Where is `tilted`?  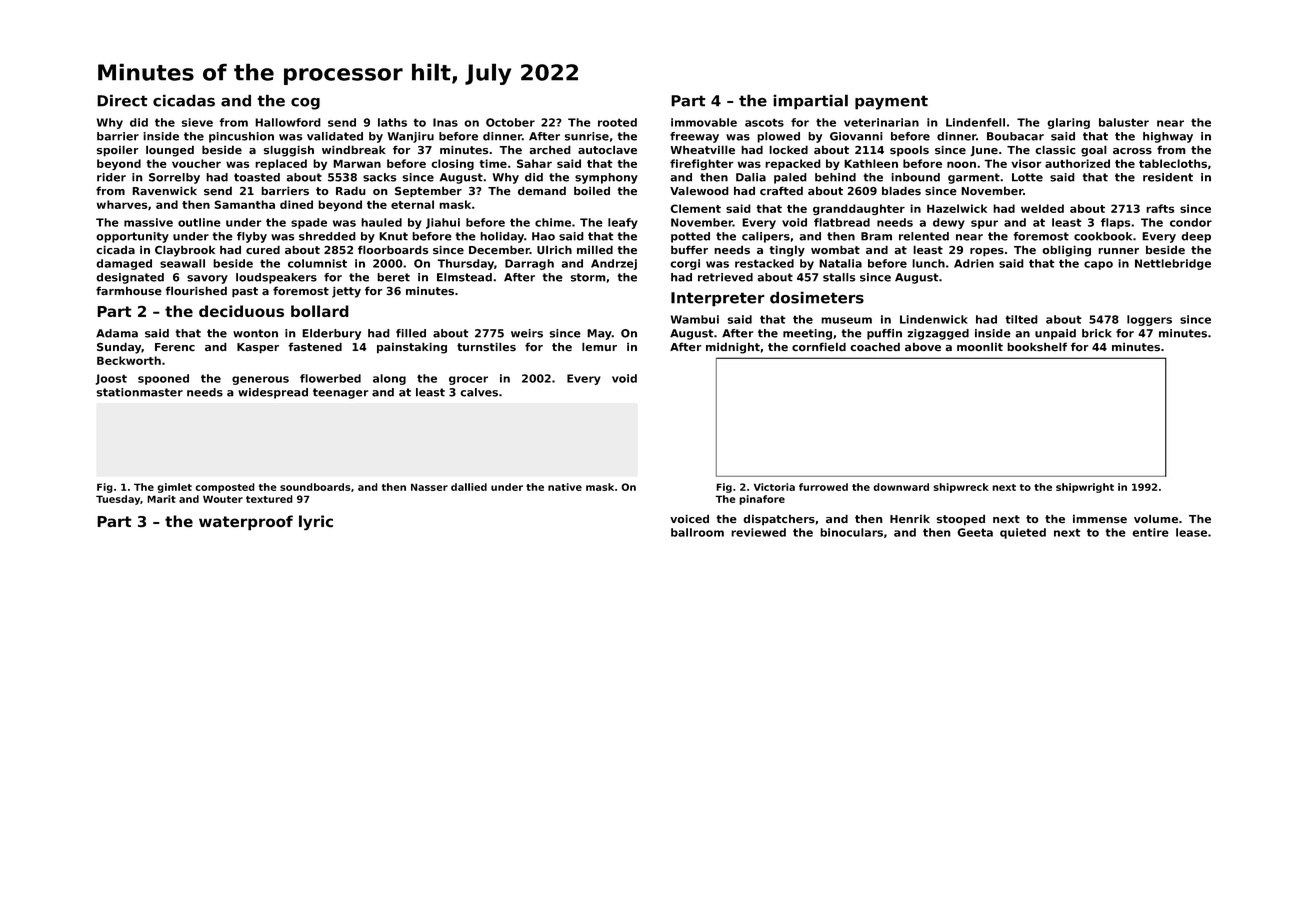 tilted is located at coordinates (1021, 319).
